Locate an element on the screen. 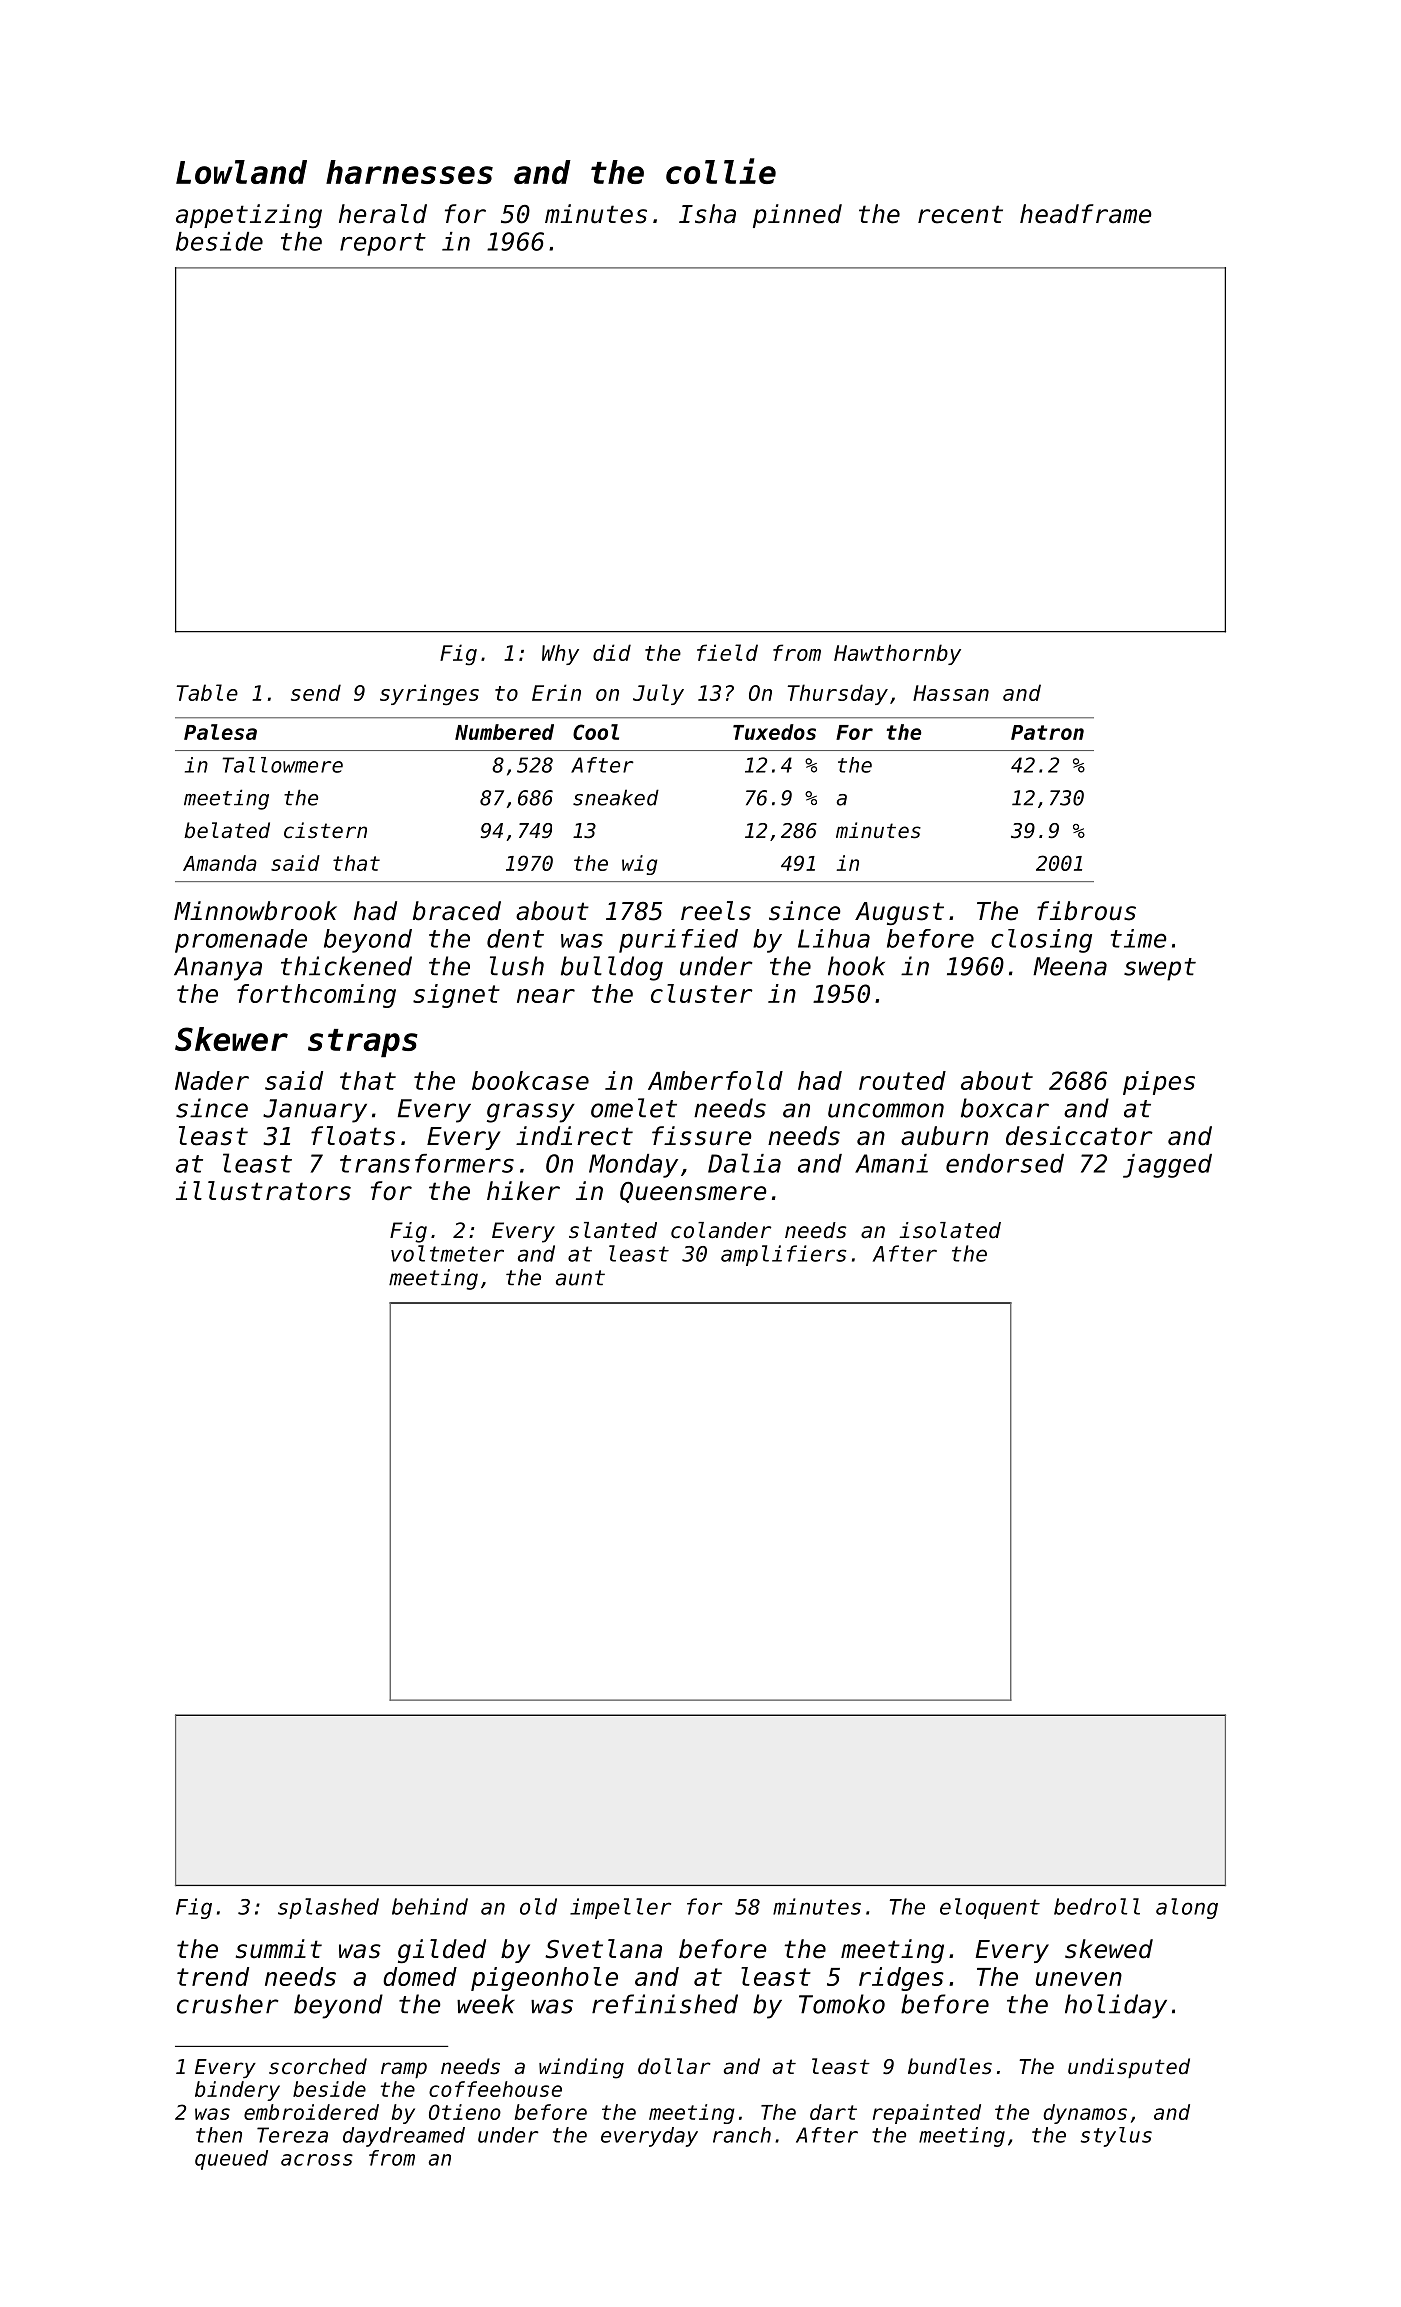 The width and height of the screenshot is (1401, 2307). report is located at coordinates (383, 244).
